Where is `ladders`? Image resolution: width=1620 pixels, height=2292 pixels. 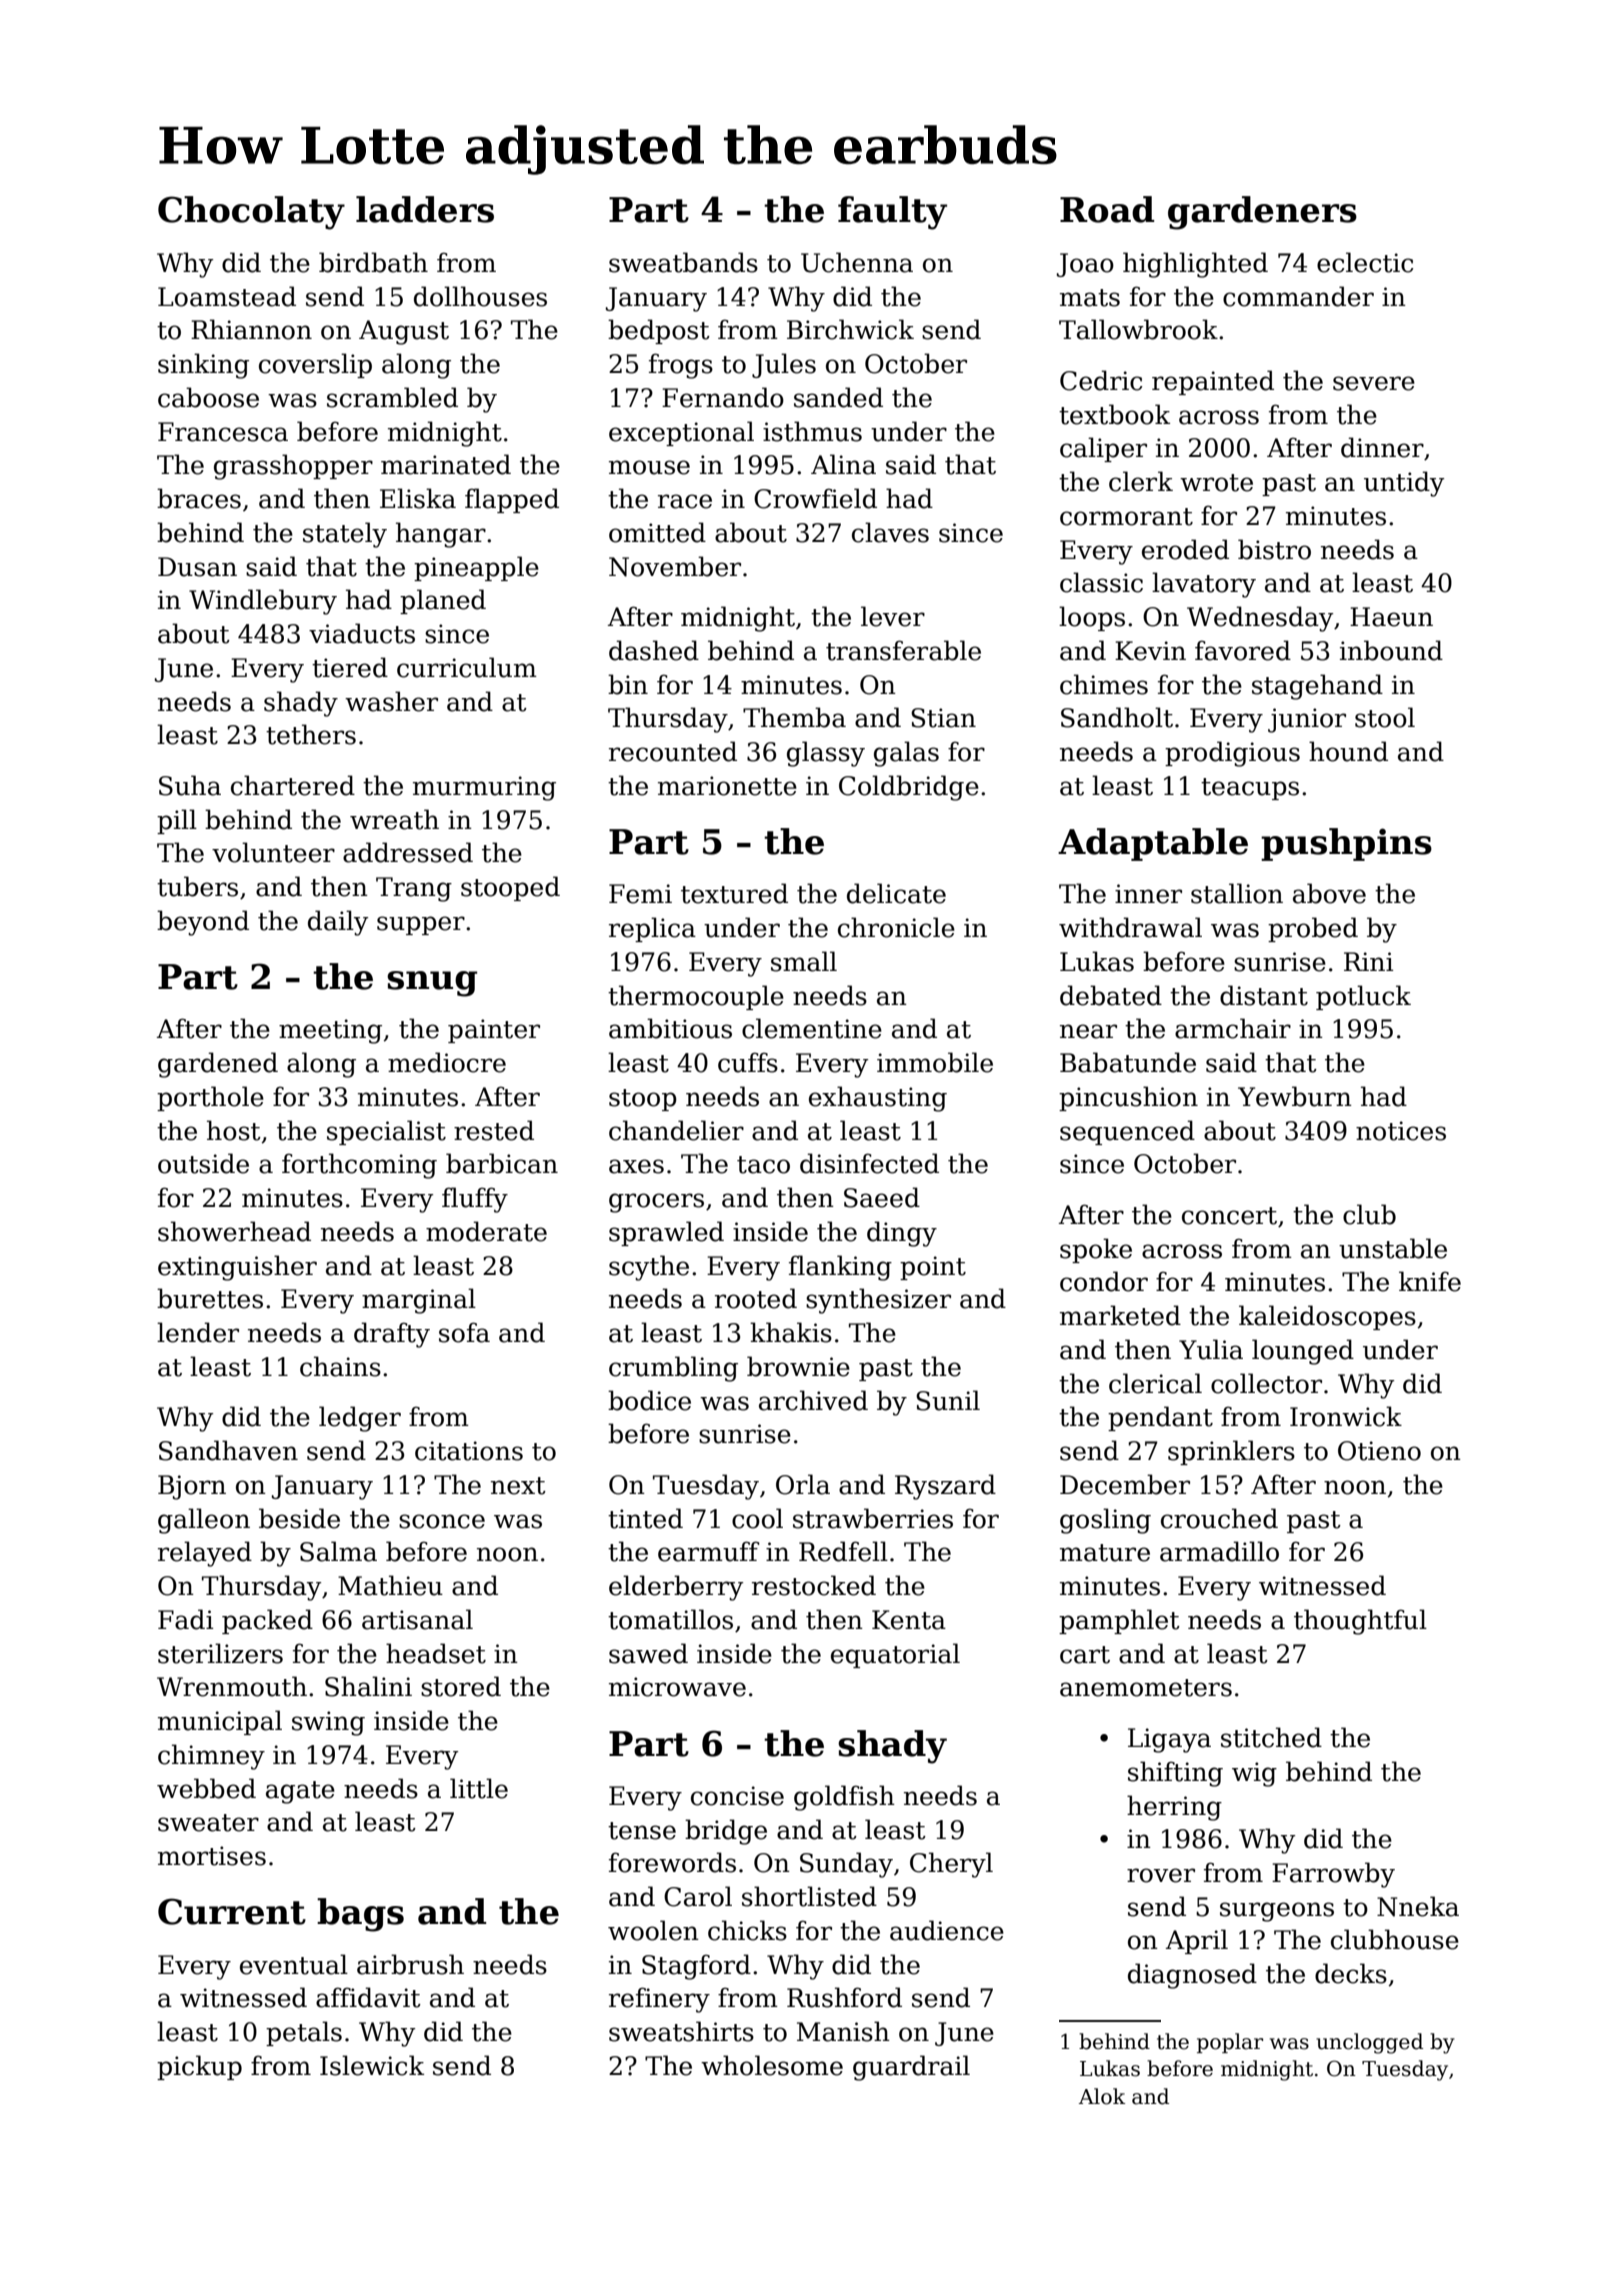 ladders is located at coordinates (425, 209).
